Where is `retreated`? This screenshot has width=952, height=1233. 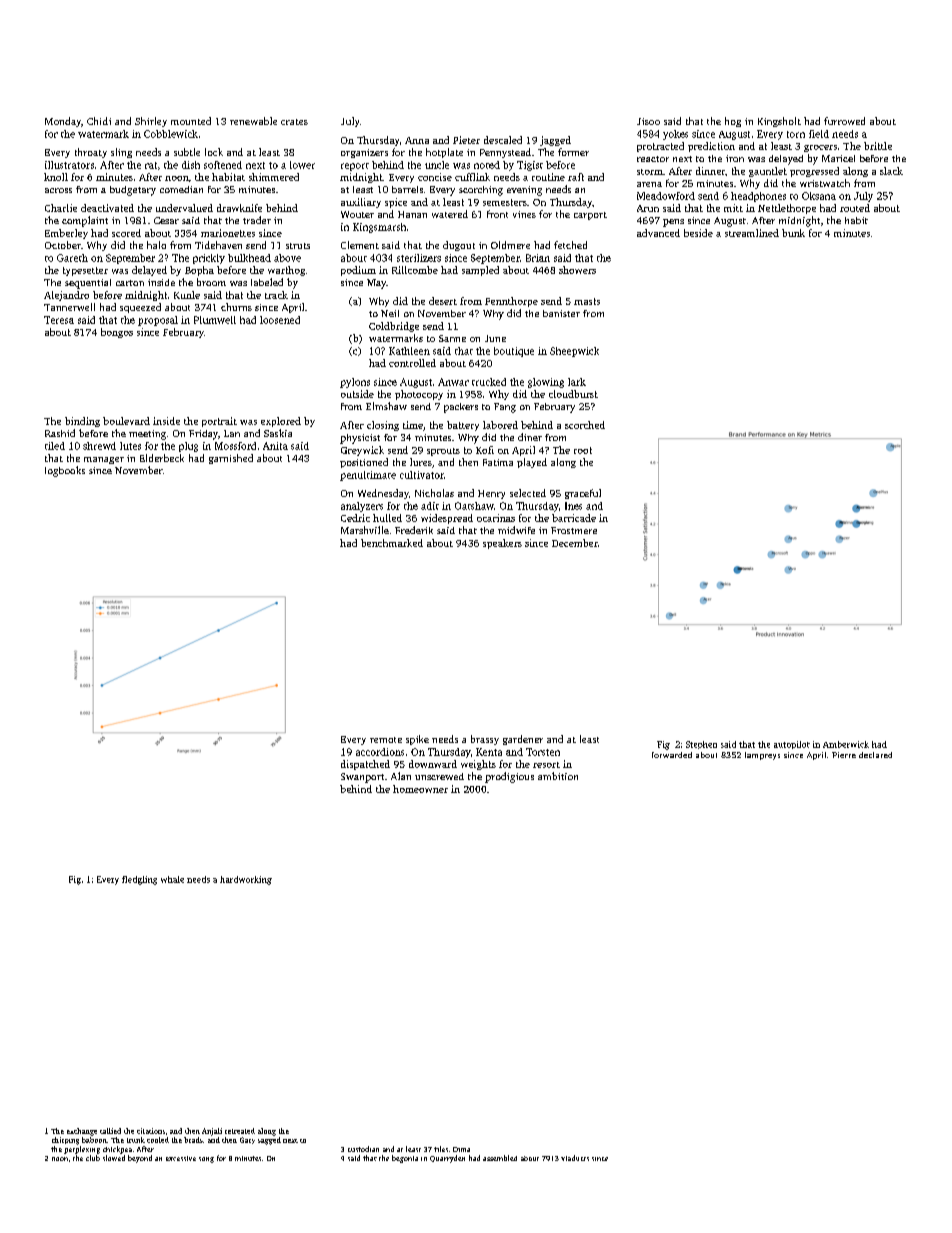 retreated is located at coordinates (240, 1131).
